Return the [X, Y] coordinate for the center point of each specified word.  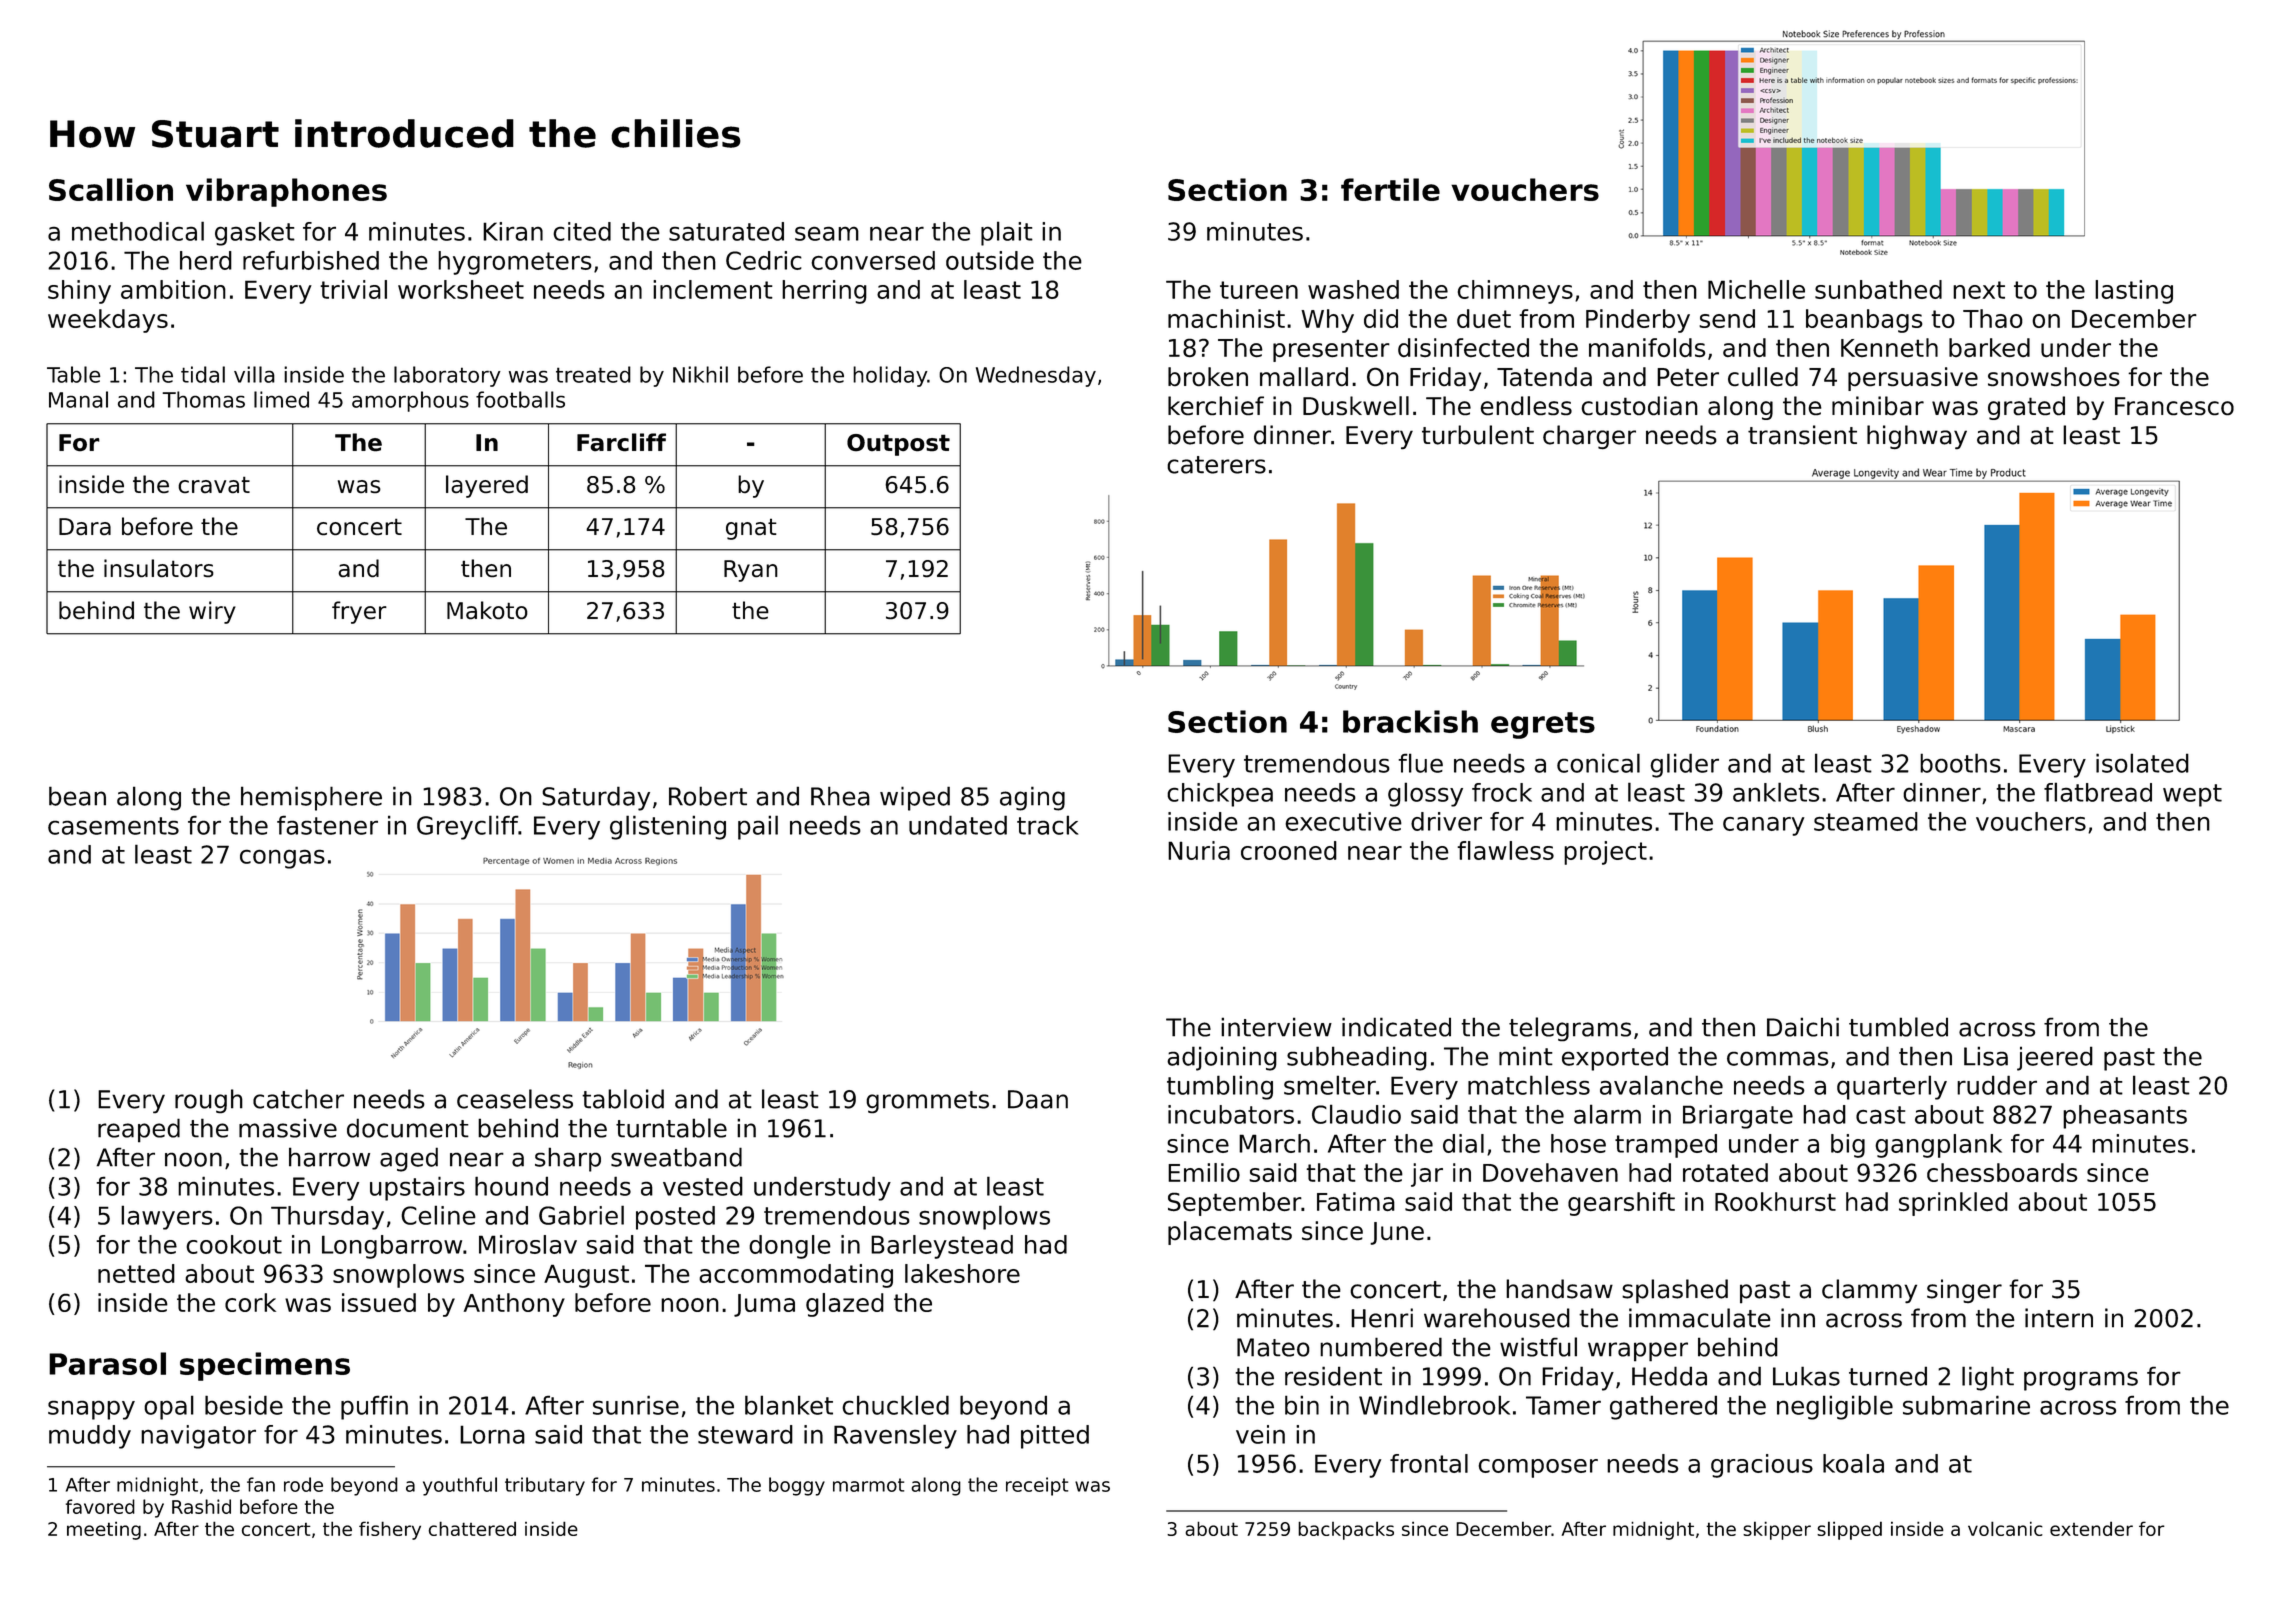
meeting [104, 1531]
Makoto [487, 610]
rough [209, 1101]
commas [1778, 1058]
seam [827, 234]
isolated [2142, 763]
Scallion [111, 189]
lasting [2134, 292]
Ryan [750, 571]
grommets [927, 1102]
